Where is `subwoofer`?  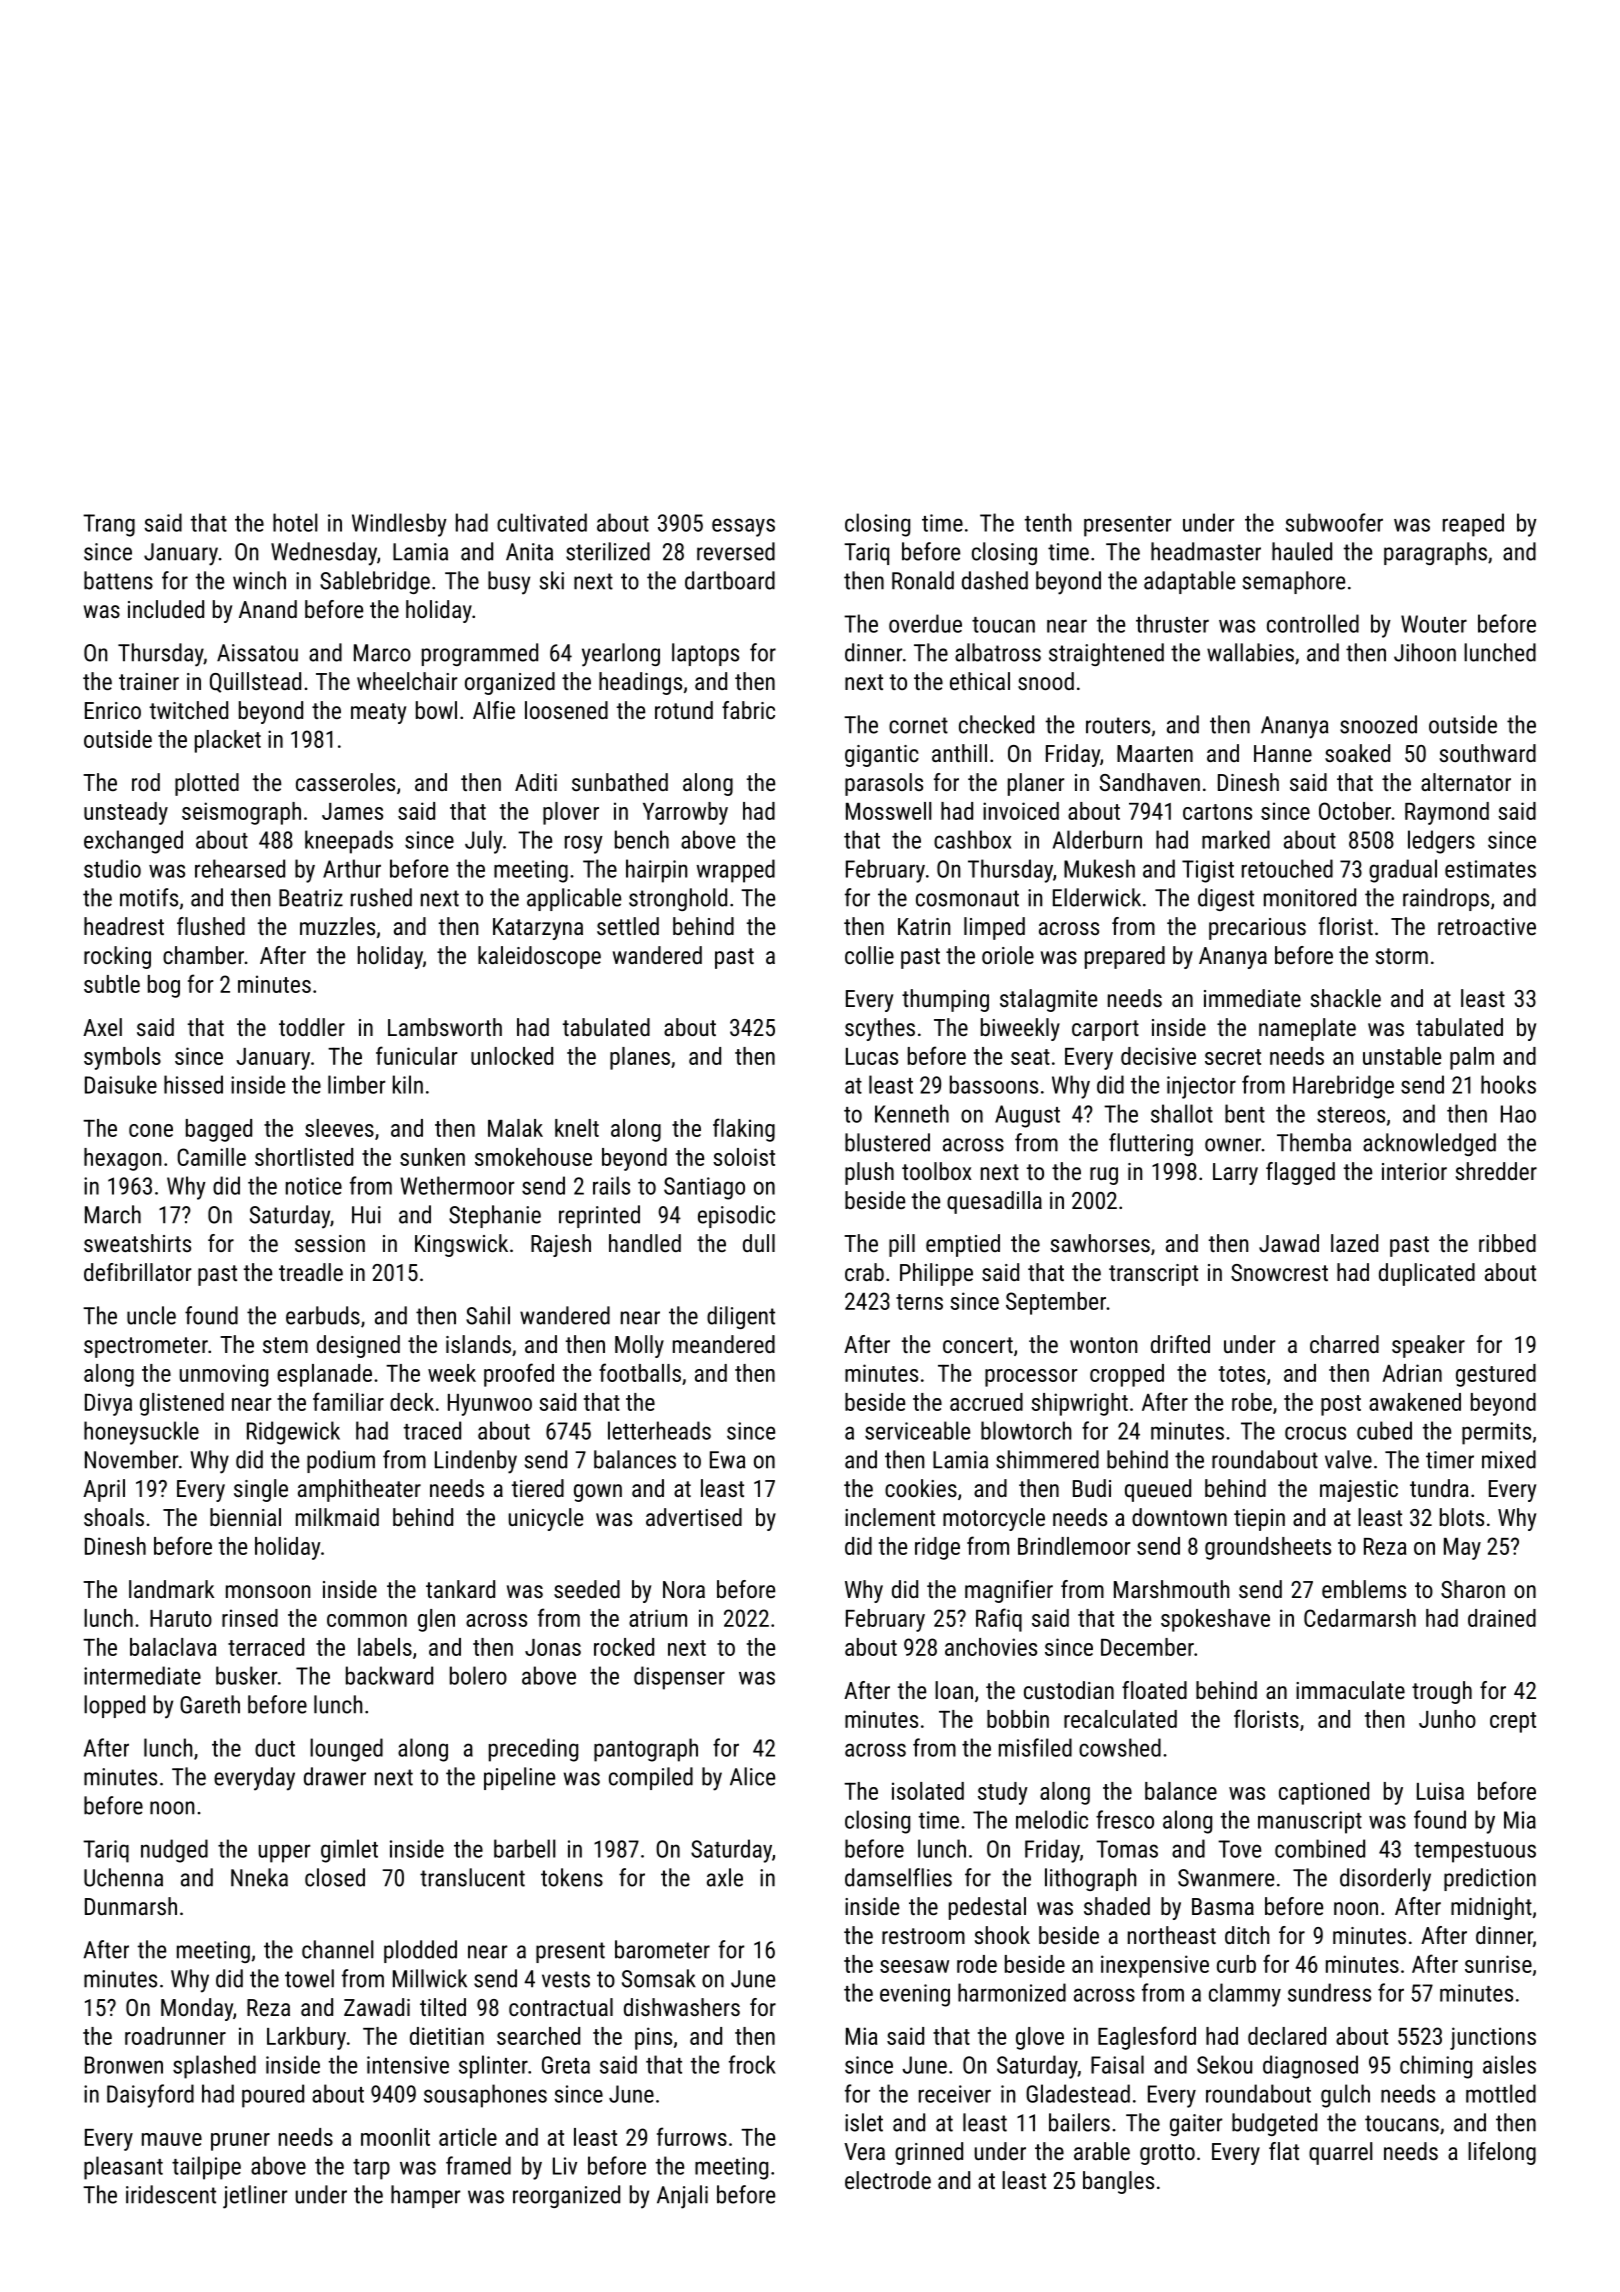 subwoofer is located at coordinates (1334, 522).
